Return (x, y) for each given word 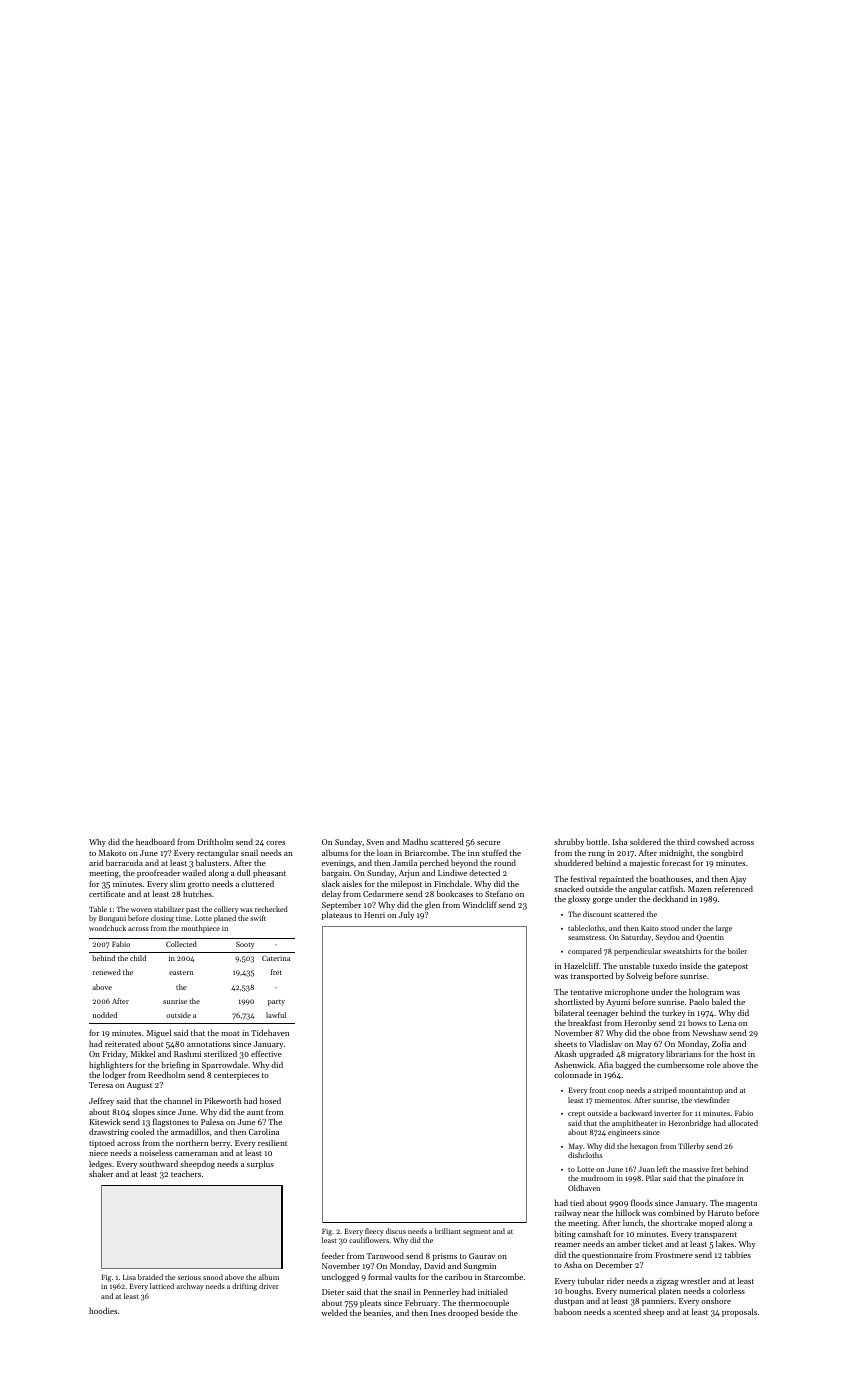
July (406, 915)
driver (269, 1286)
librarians (683, 1053)
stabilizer (169, 909)
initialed (493, 1291)
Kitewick (105, 1122)
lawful (276, 1015)
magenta (741, 1204)
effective (266, 1053)
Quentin (710, 938)
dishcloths (585, 1155)
